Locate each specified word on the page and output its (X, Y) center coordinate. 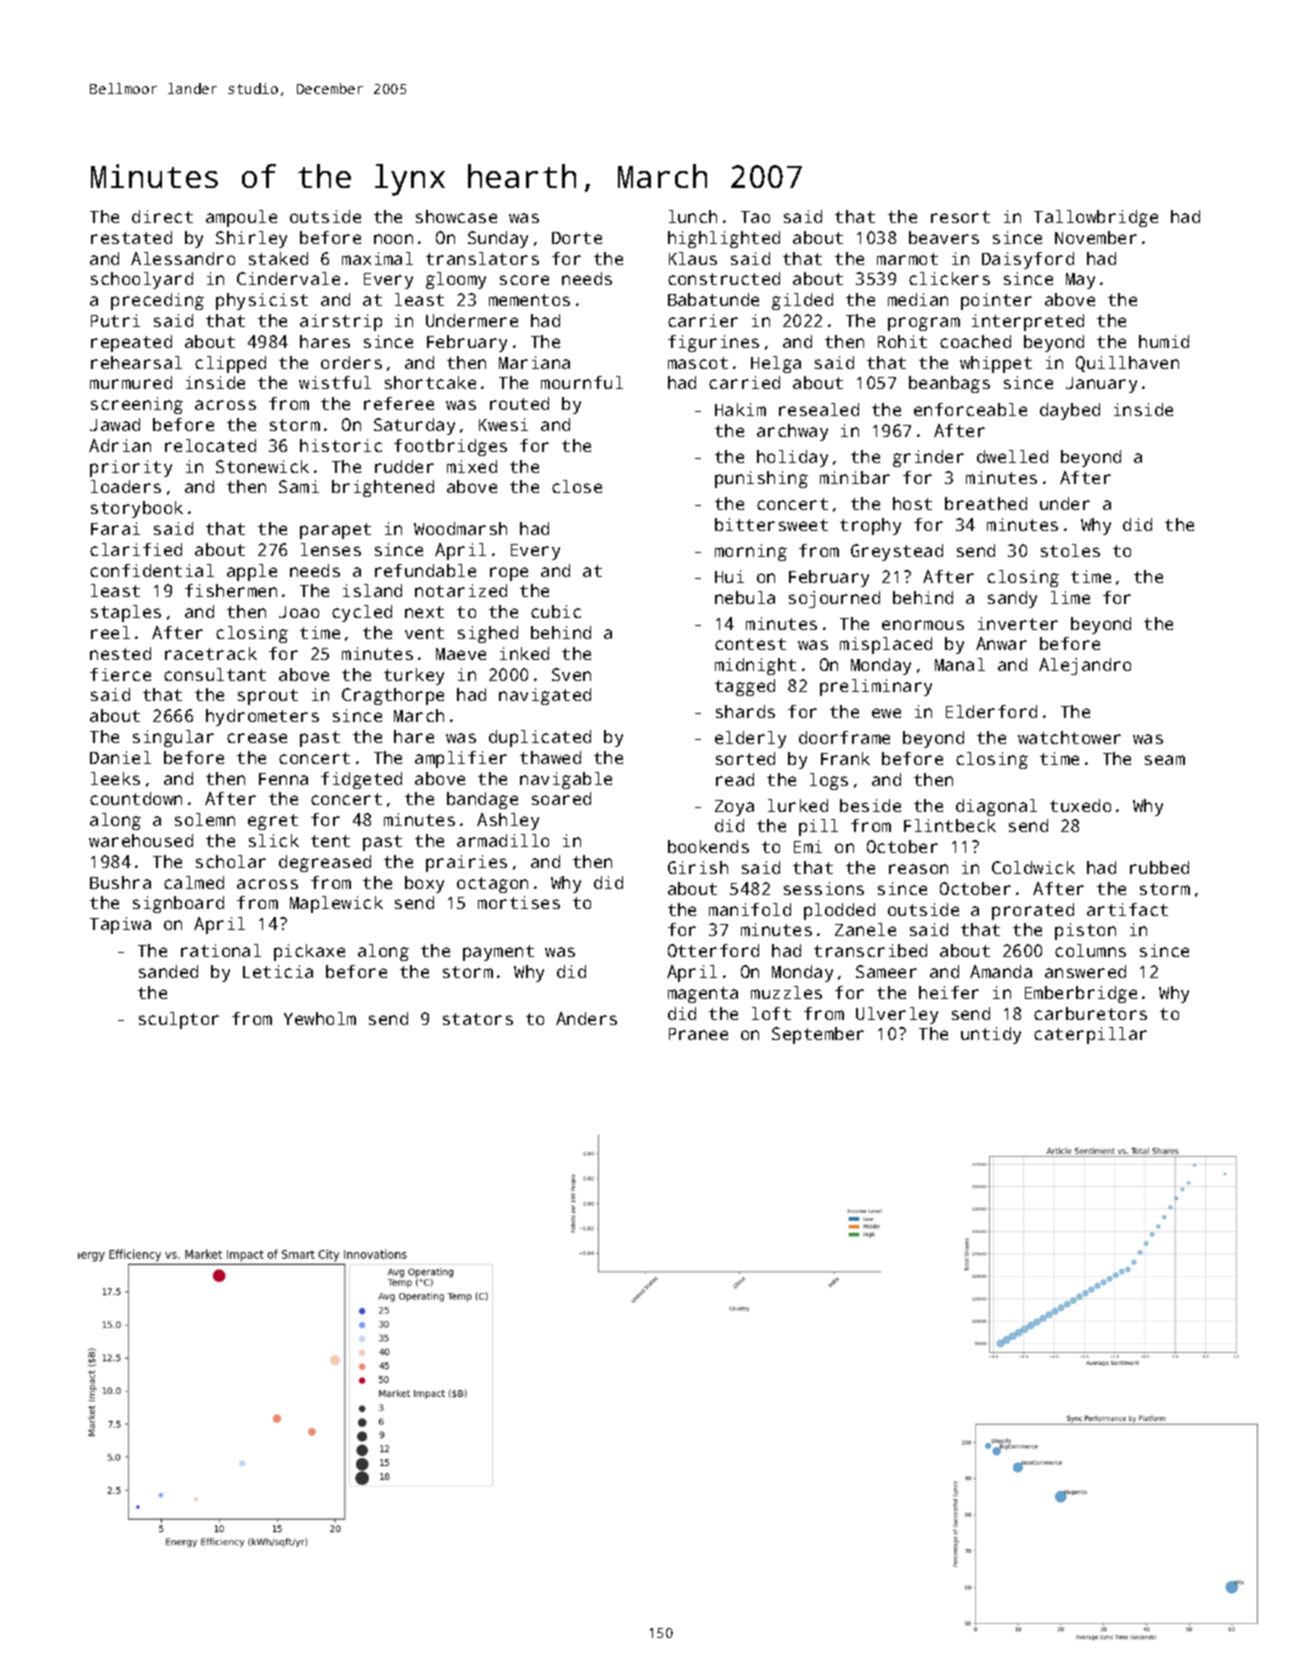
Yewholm (320, 1018)
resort (960, 217)
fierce (120, 674)
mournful (582, 382)
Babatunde (713, 299)
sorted (745, 758)
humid (1164, 341)
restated (131, 237)
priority (131, 468)
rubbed (1159, 867)
